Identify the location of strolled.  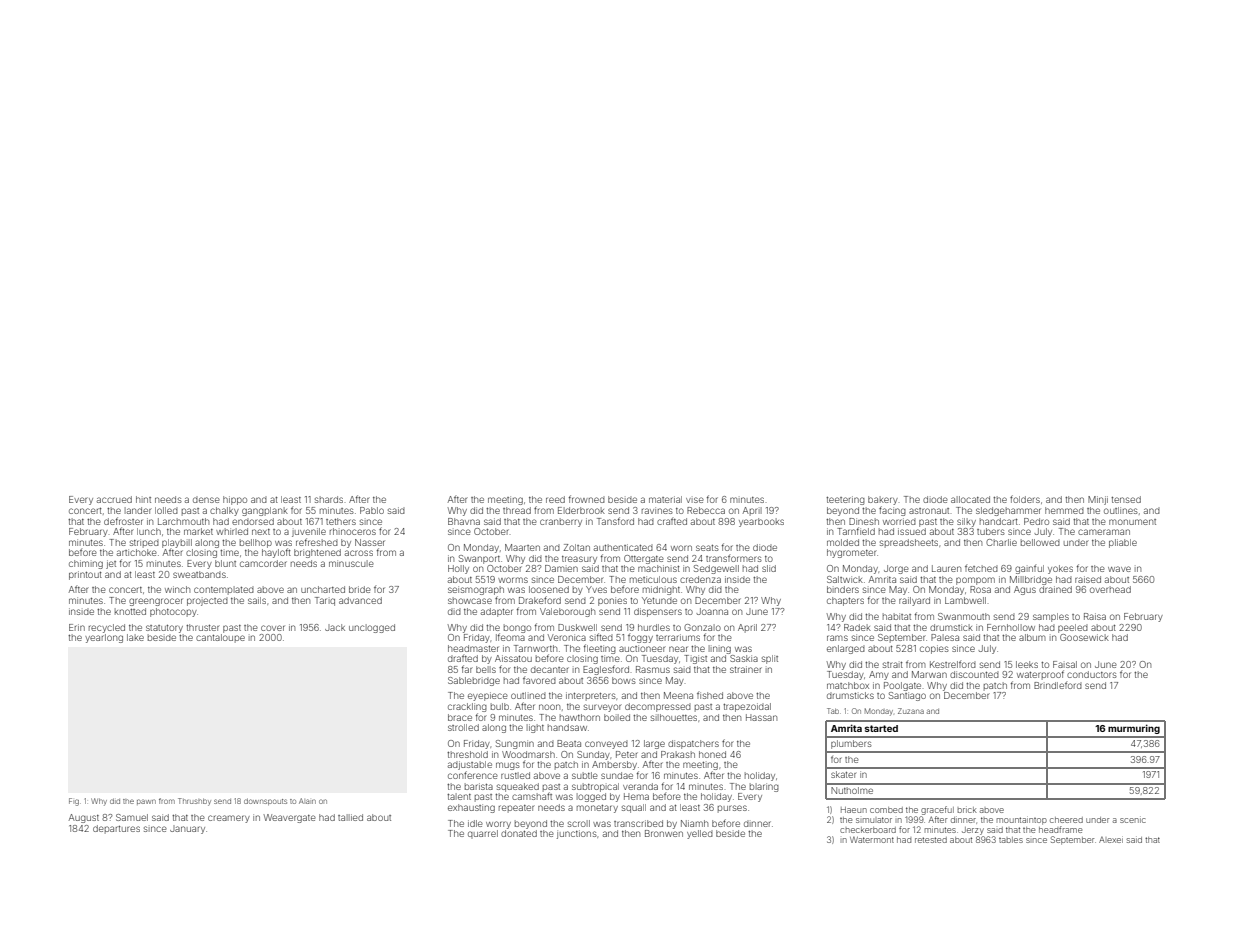
(463, 727).
